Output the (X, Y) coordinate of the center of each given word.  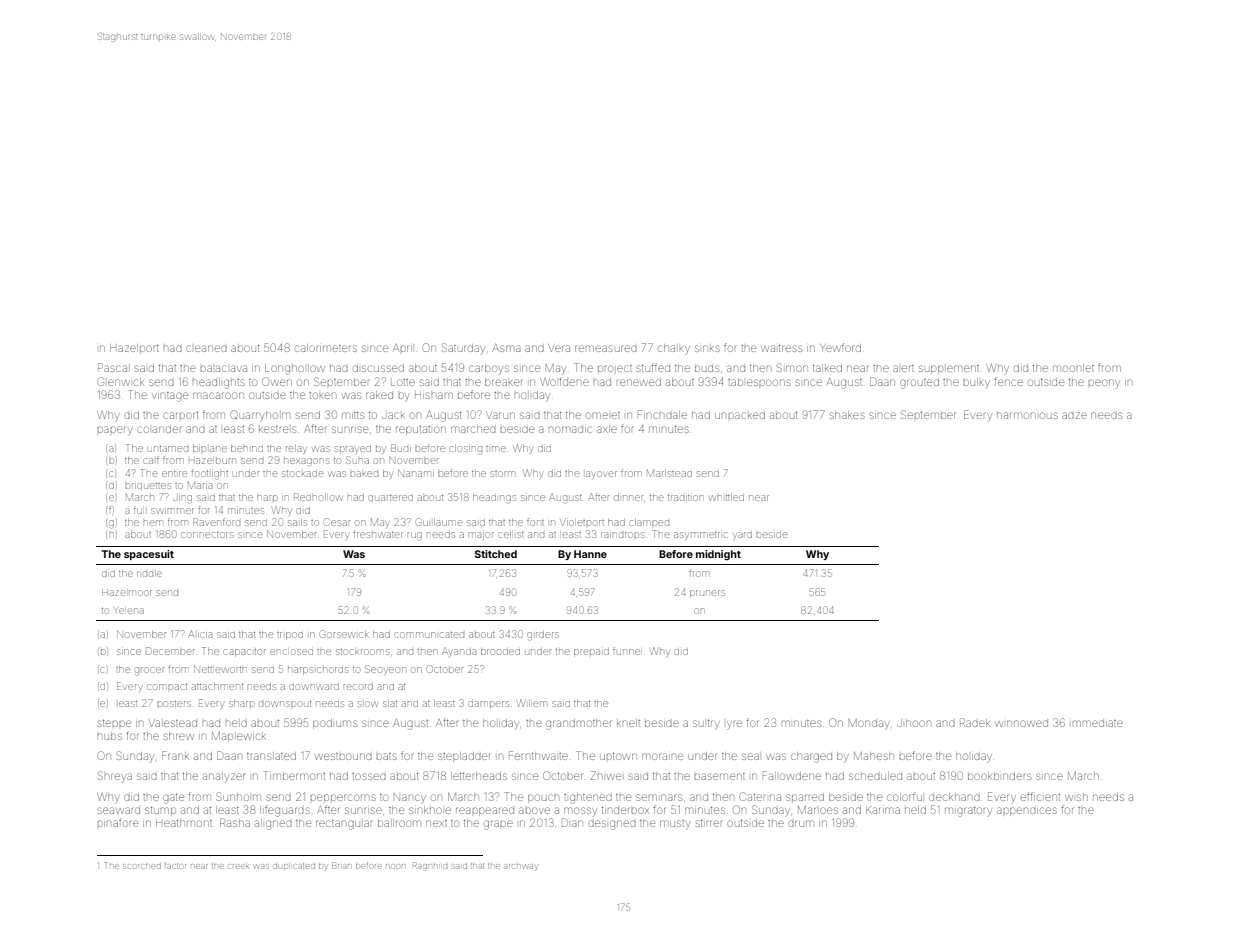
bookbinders (999, 776)
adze (1074, 415)
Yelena (129, 611)
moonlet (1073, 368)
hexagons (307, 462)
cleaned (206, 348)
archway (520, 867)
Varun (500, 415)
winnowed (1021, 723)
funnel (626, 651)
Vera (559, 348)
